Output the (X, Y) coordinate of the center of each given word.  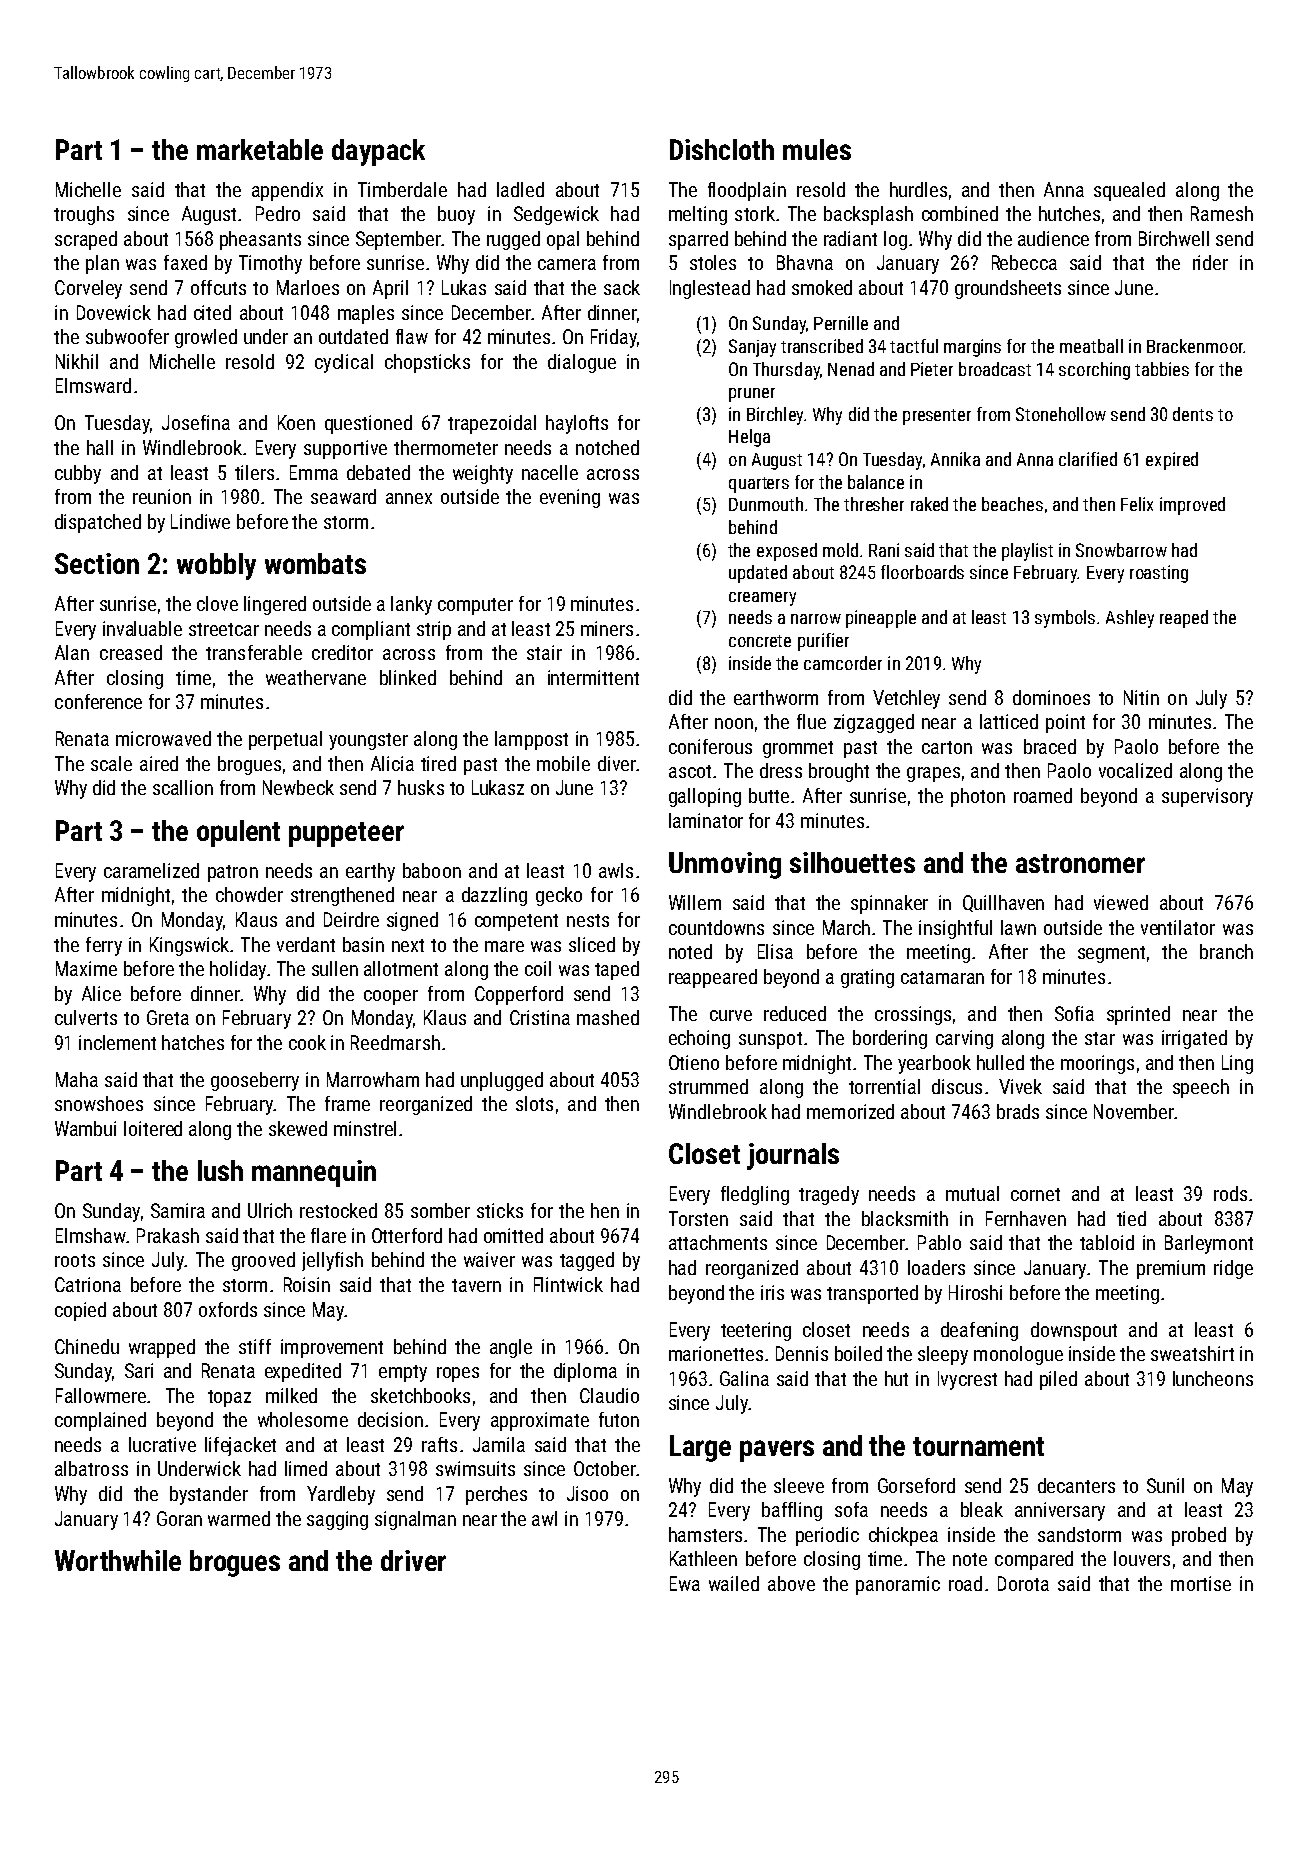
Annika (955, 459)
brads (1018, 1111)
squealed (1129, 191)
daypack (378, 152)
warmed (239, 1518)
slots (534, 1103)
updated (758, 574)
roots (75, 1260)
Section (97, 563)
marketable (260, 149)
